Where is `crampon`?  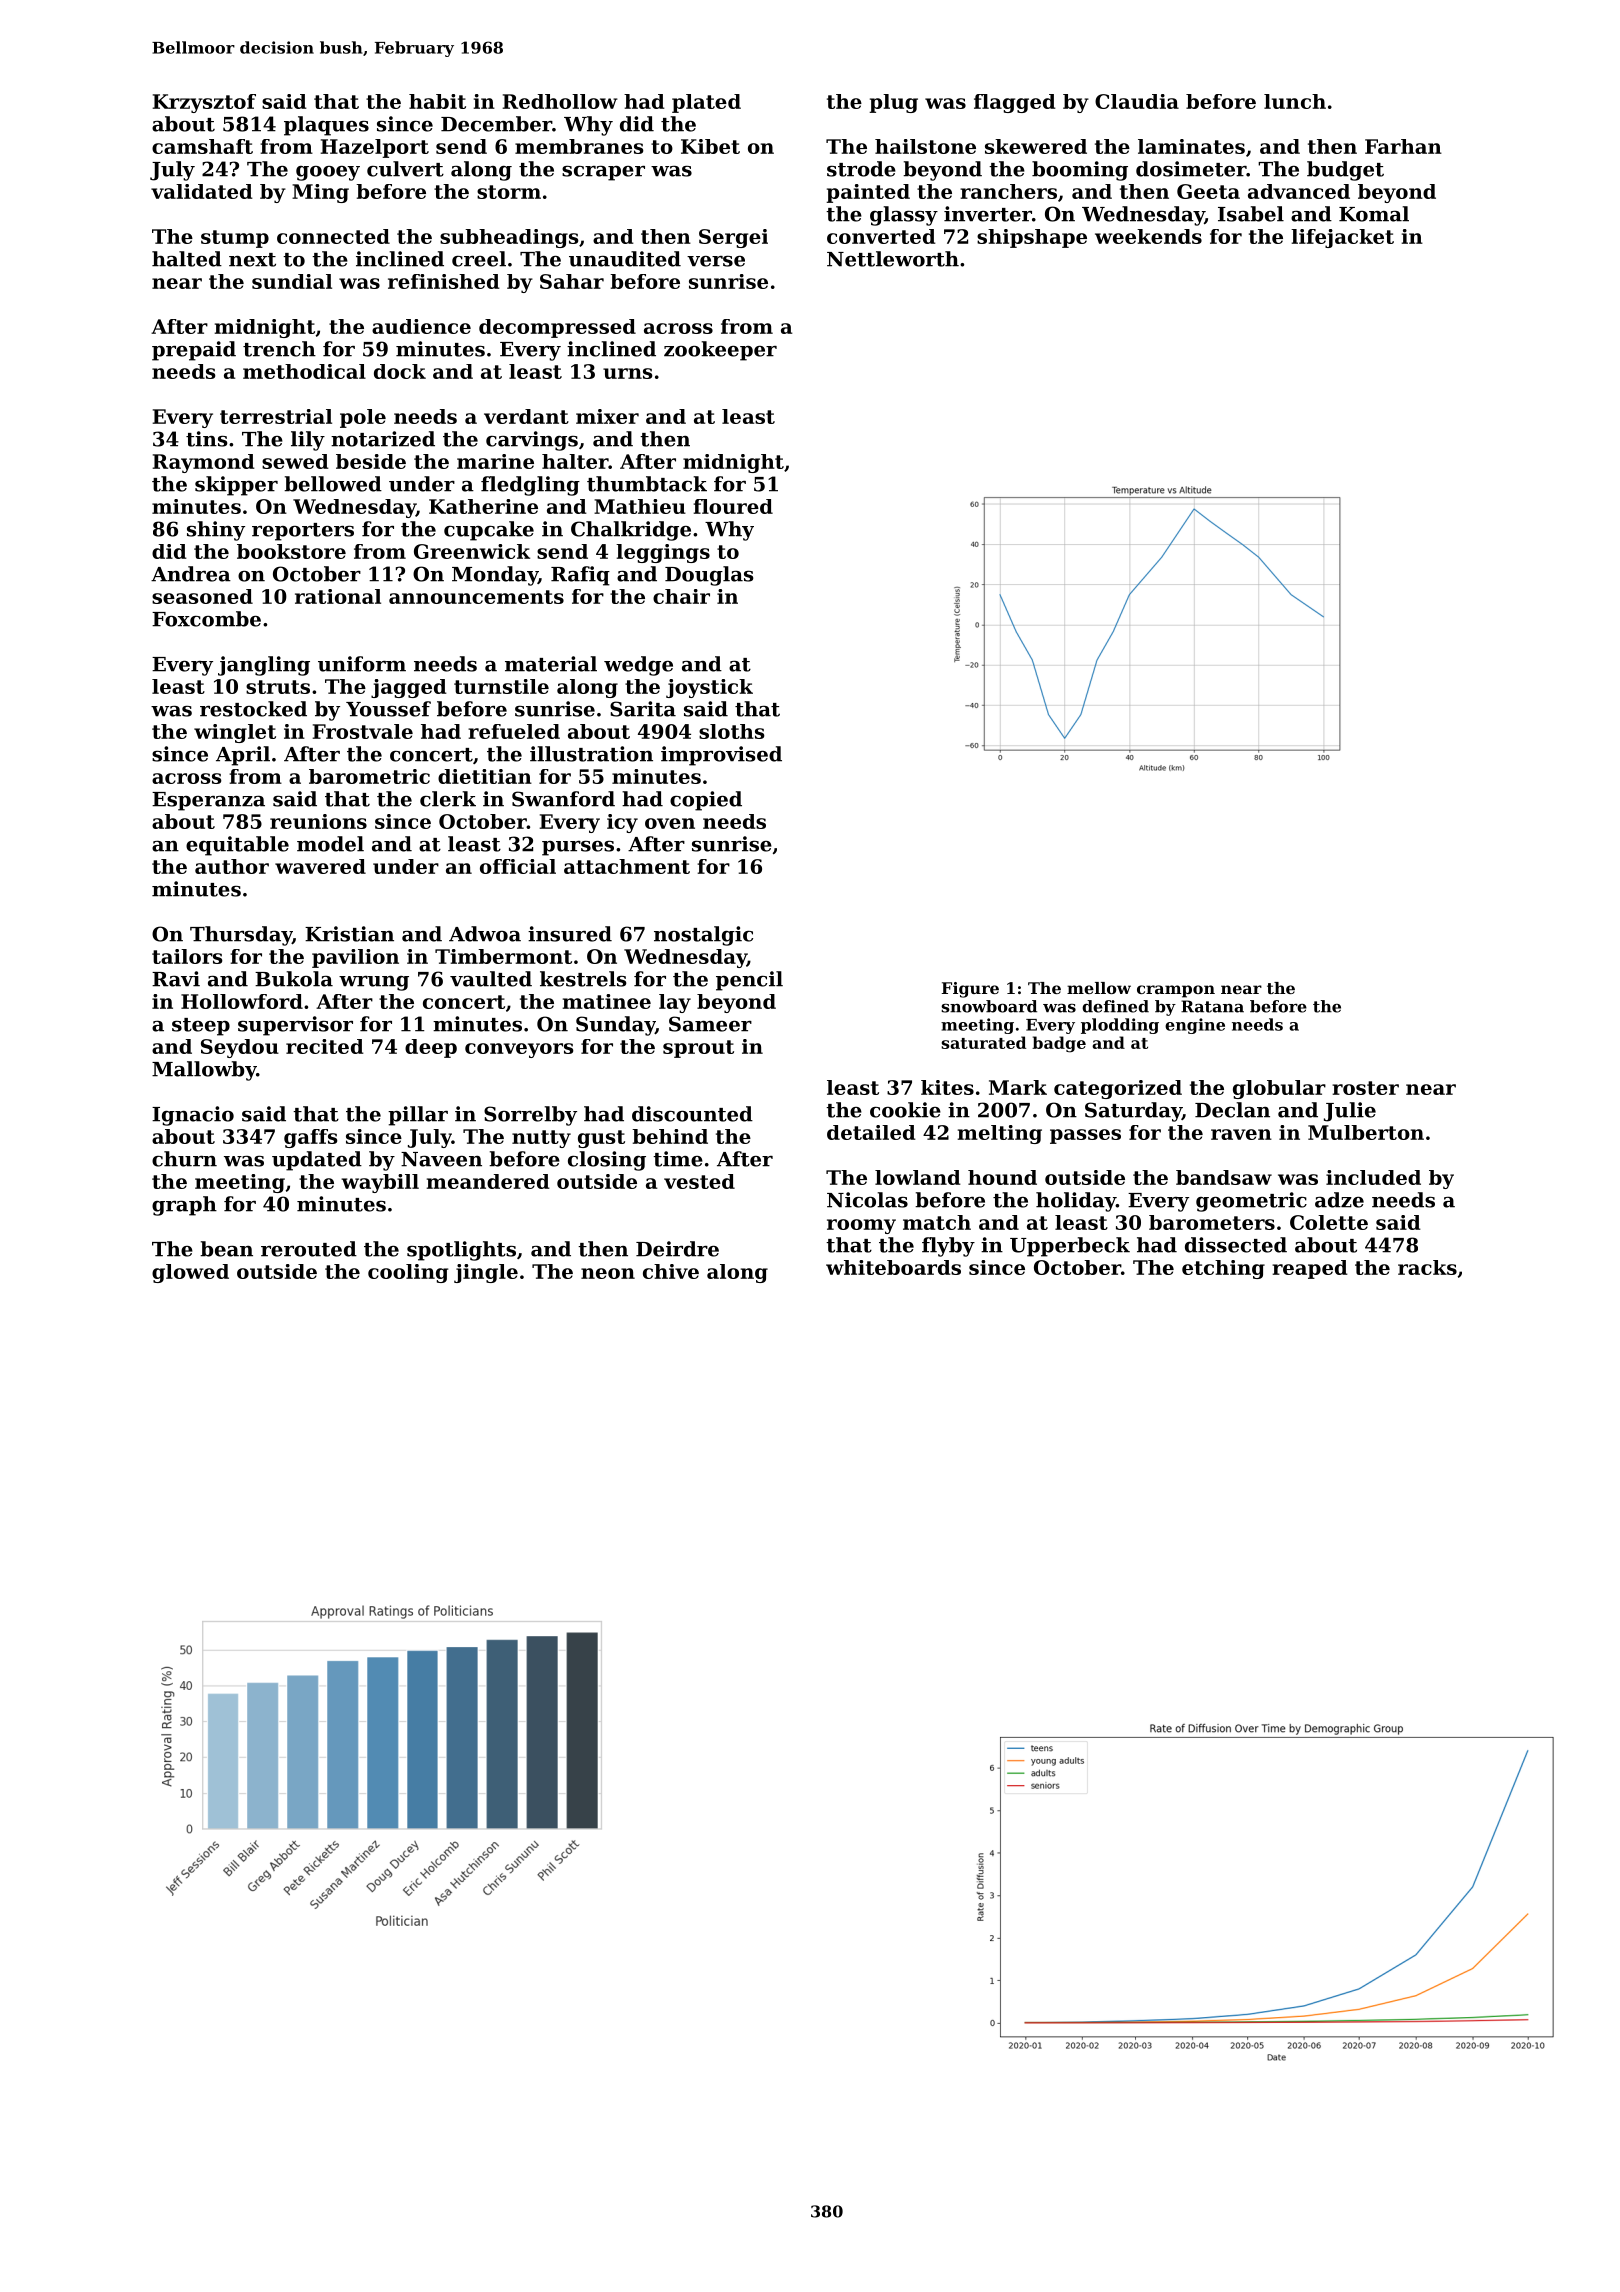
crampon is located at coordinates (1176, 991).
